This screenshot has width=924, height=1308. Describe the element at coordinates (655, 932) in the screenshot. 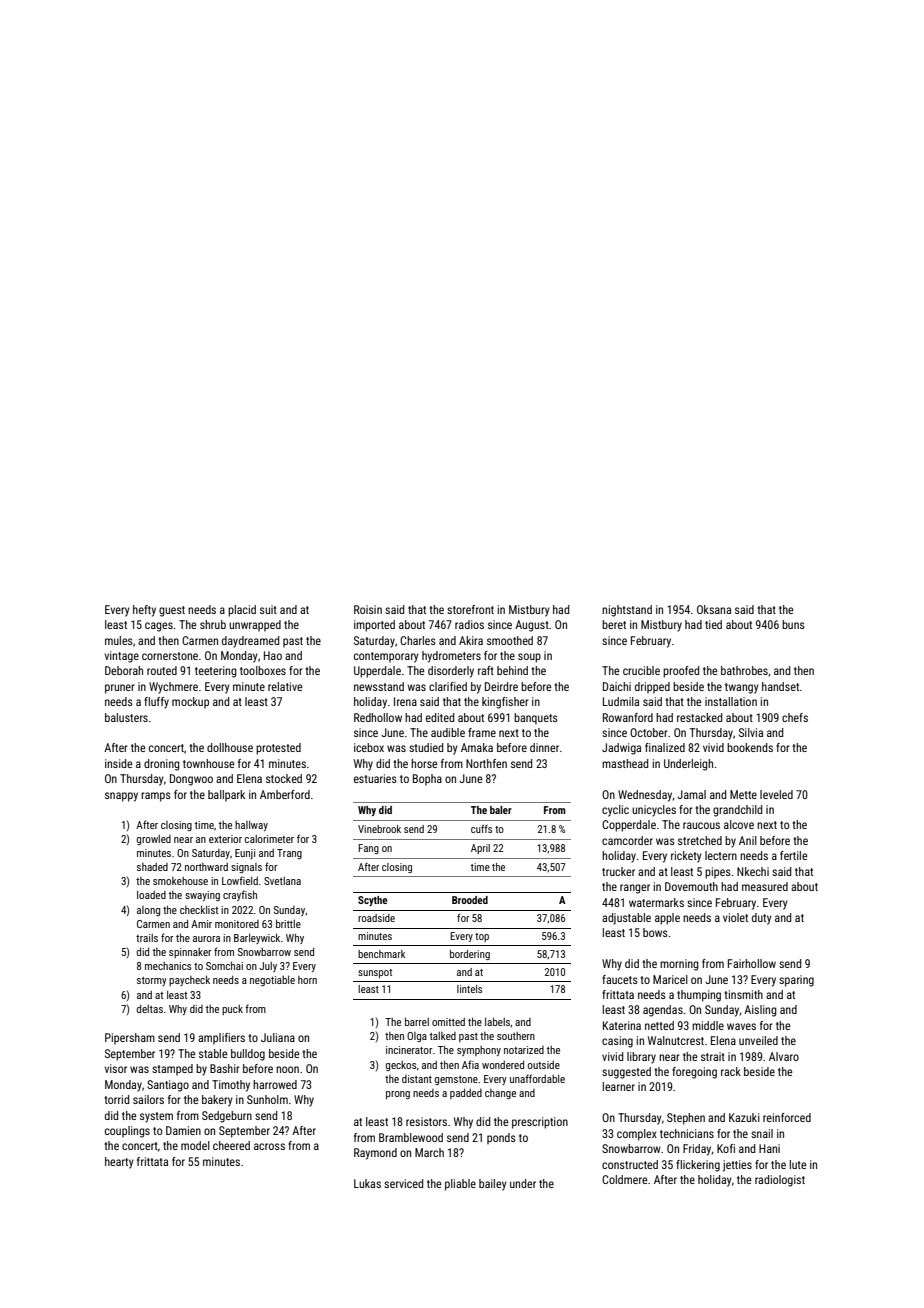

I see `bows` at that location.
